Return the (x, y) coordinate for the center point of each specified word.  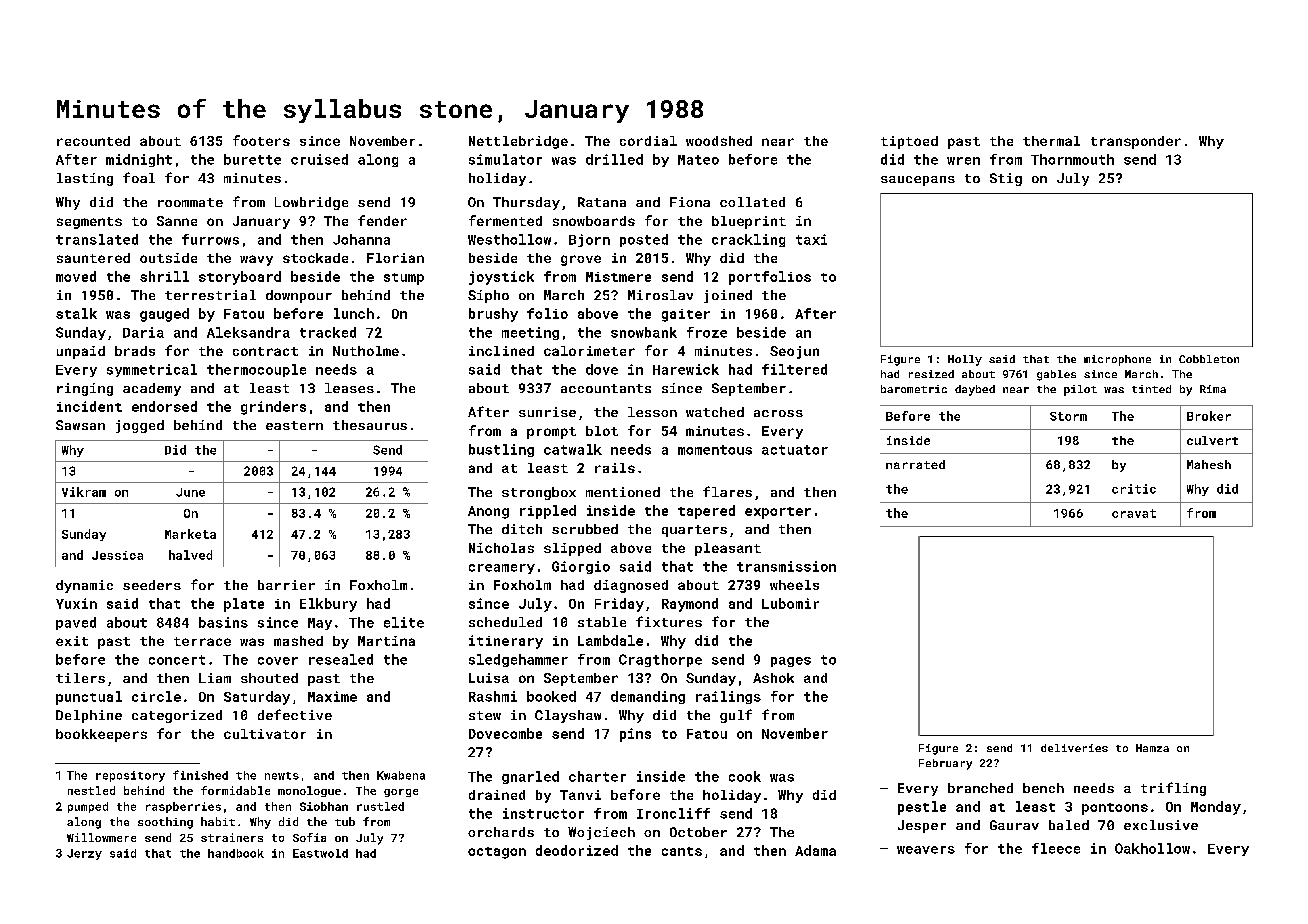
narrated (915, 464)
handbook (236, 853)
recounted (93, 141)
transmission (786, 566)
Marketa (190, 534)
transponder (1136, 142)
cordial (648, 141)
